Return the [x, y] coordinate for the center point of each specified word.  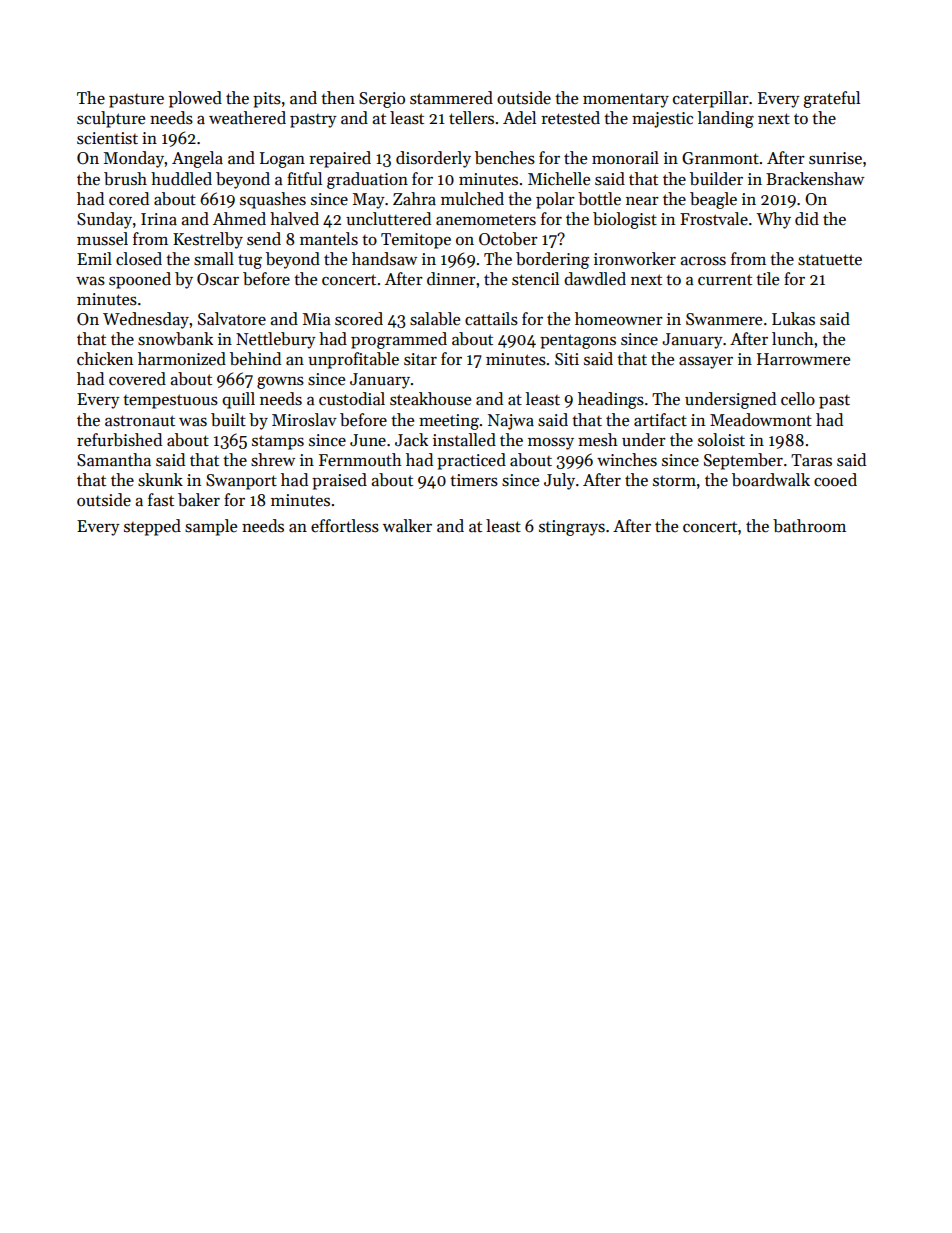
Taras [811, 460]
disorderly [433, 159]
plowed [195, 99]
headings [611, 400]
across [703, 261]
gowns [280, 383]
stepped [152, 527]
